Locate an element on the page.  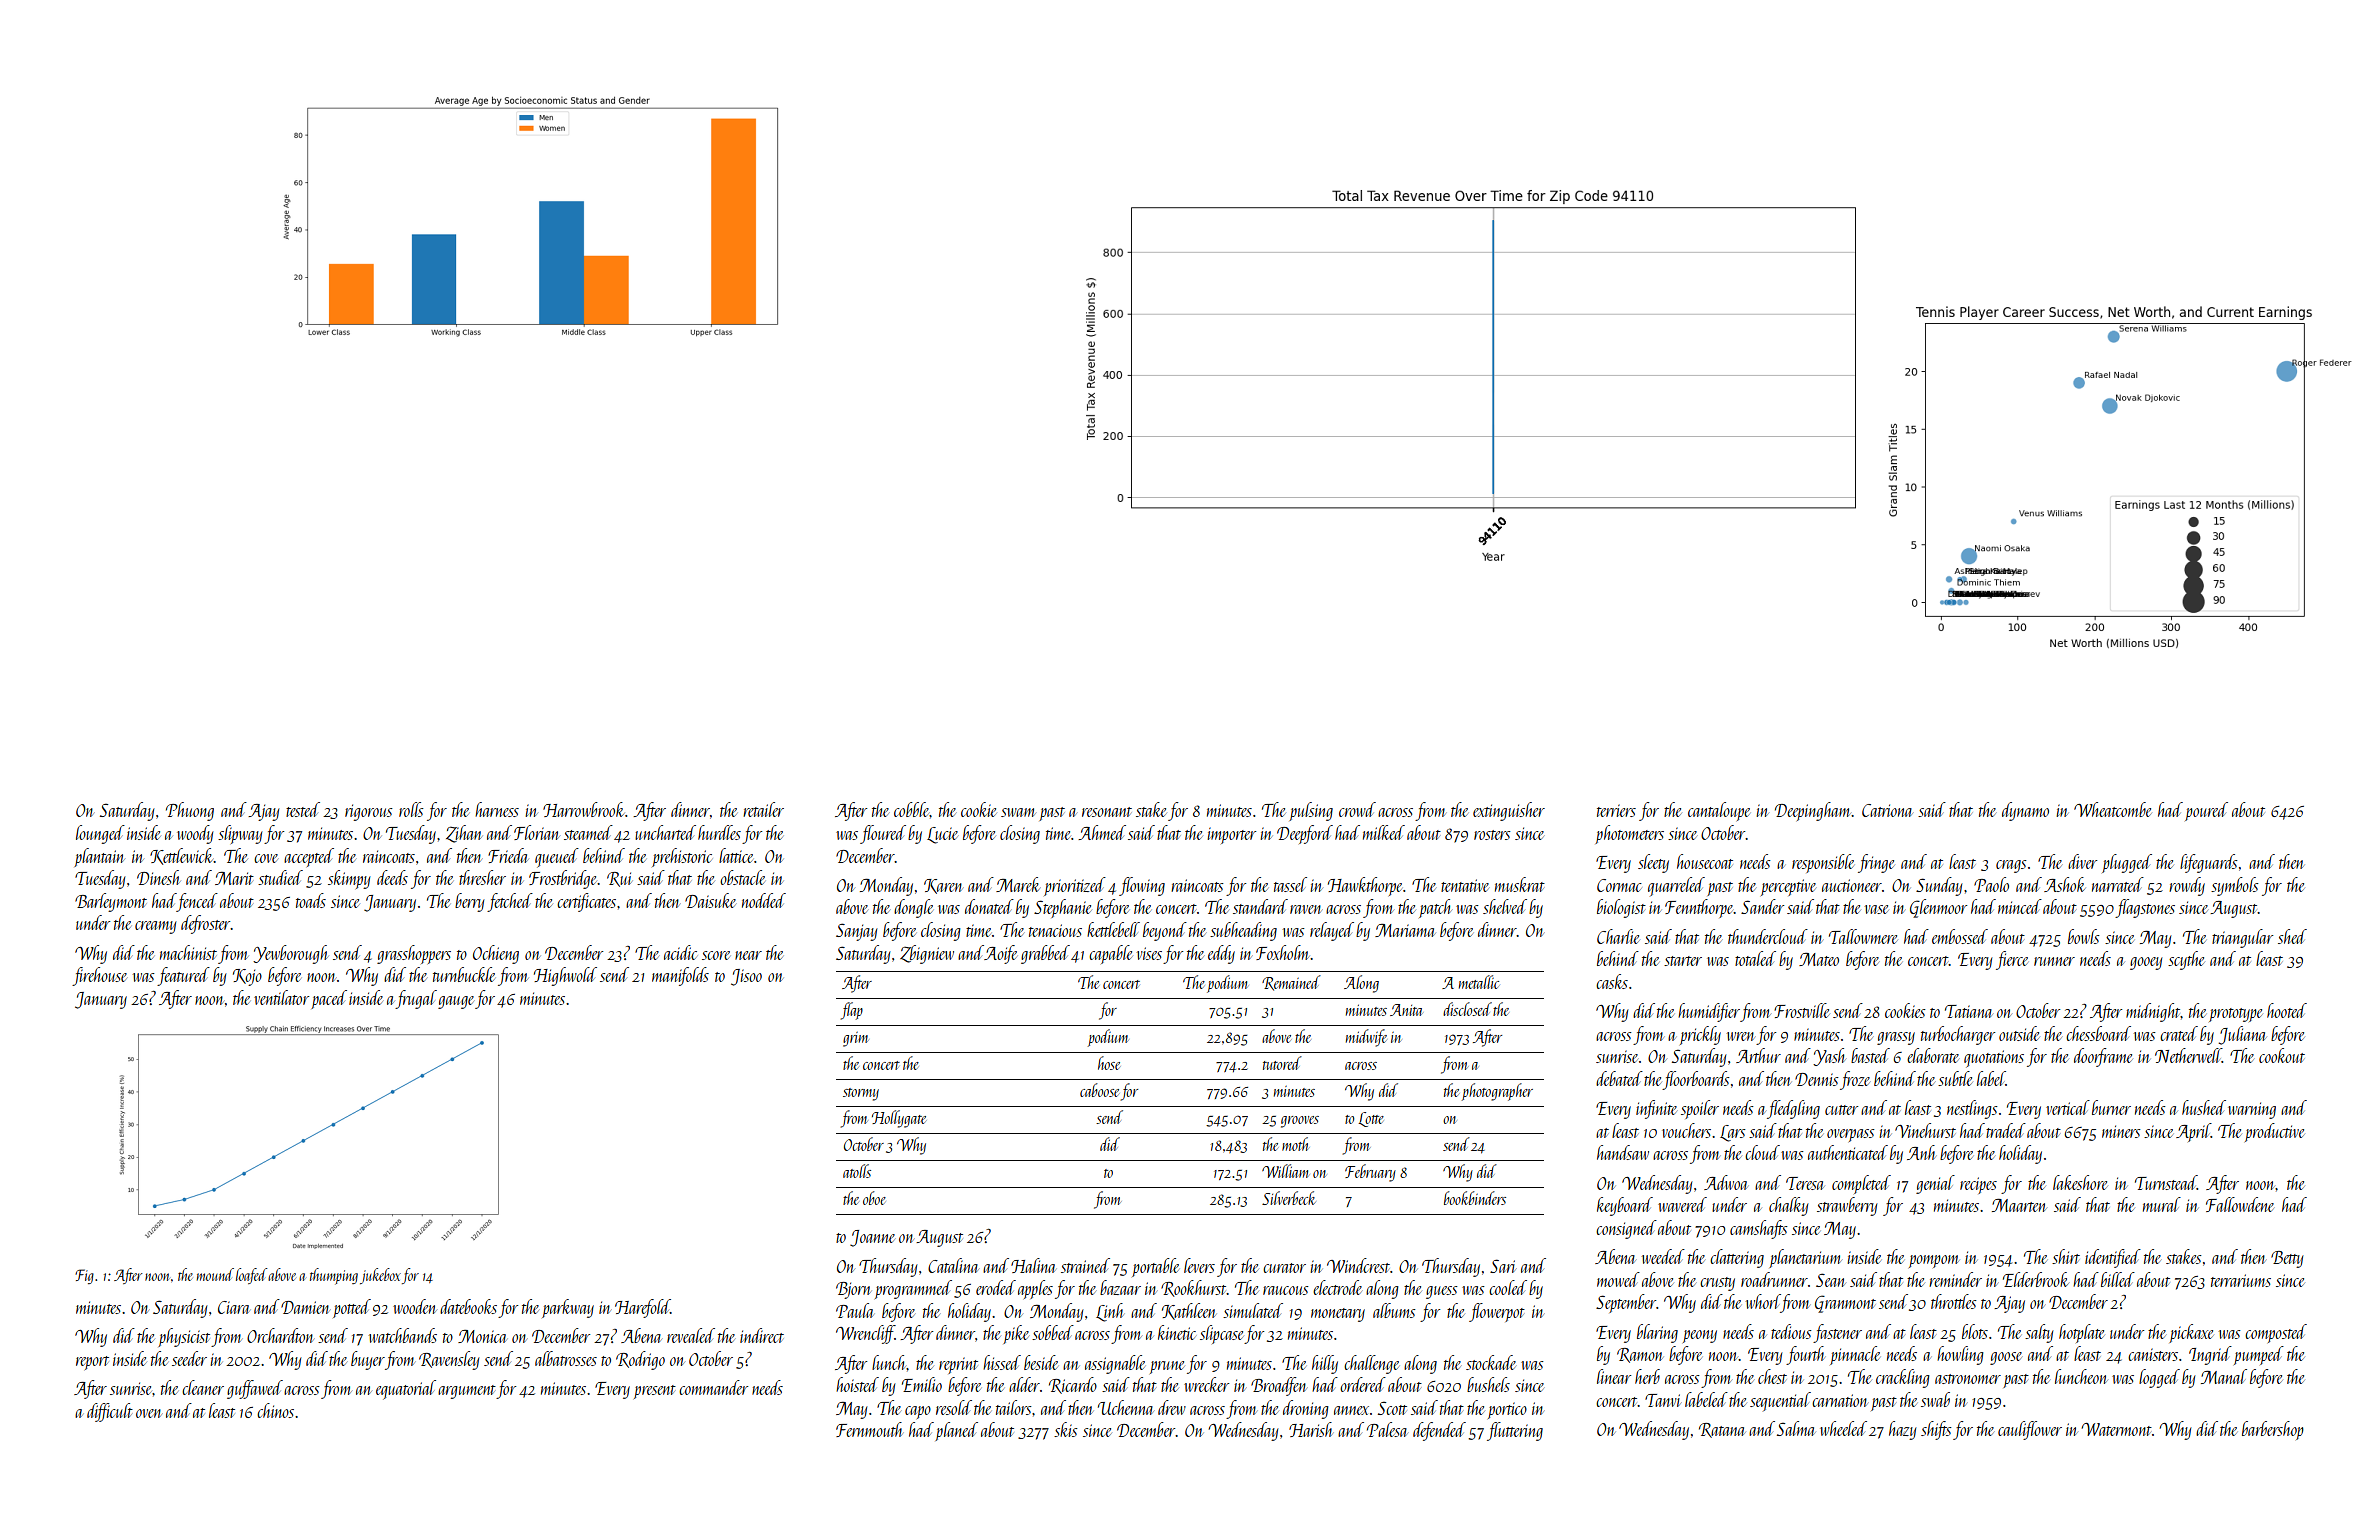
burner is located at coordinates (2111, 1107).
